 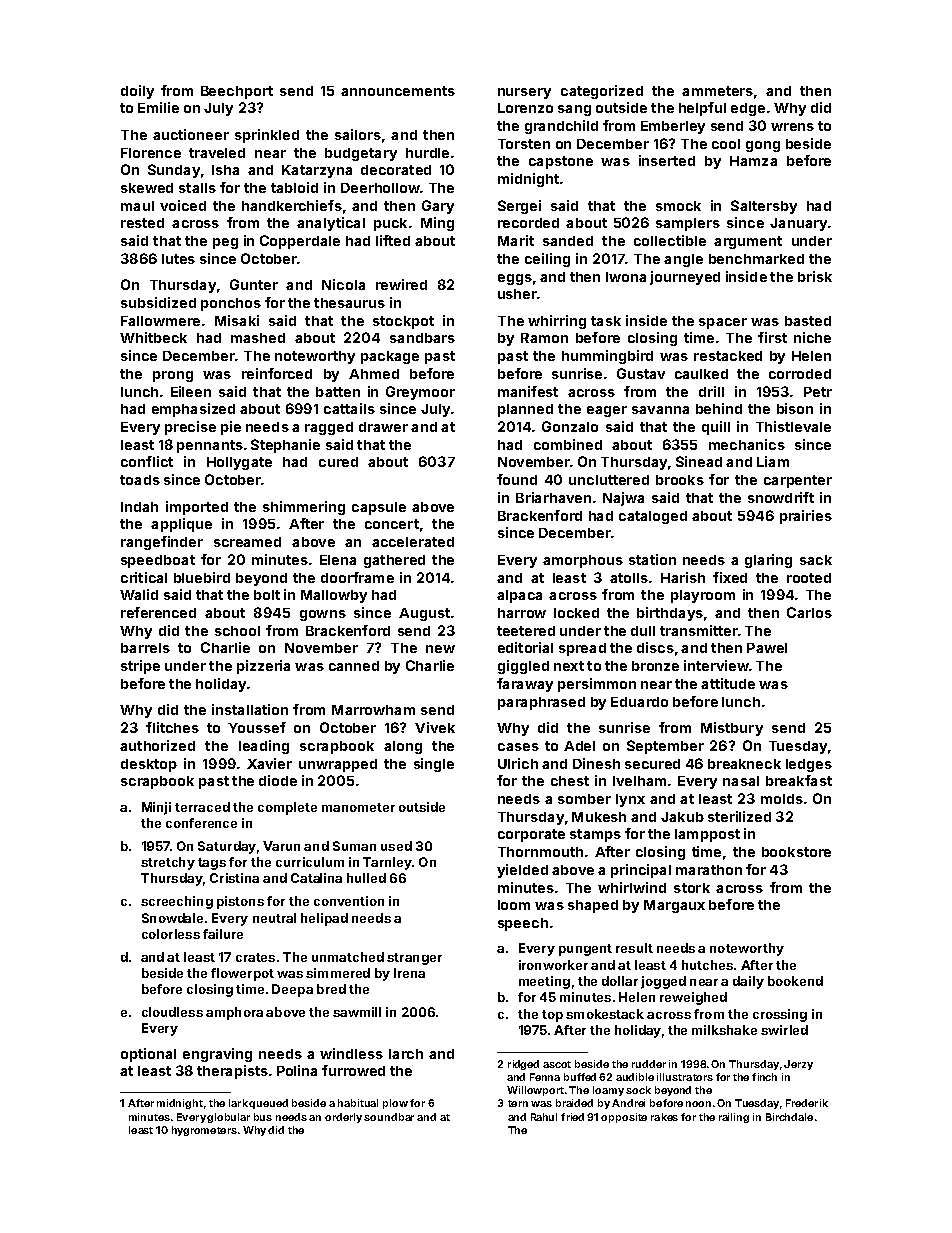 What do you see at coordinates (139, 507) in the screenshot?
I see `Indah` at bounding box center [139, 507].
